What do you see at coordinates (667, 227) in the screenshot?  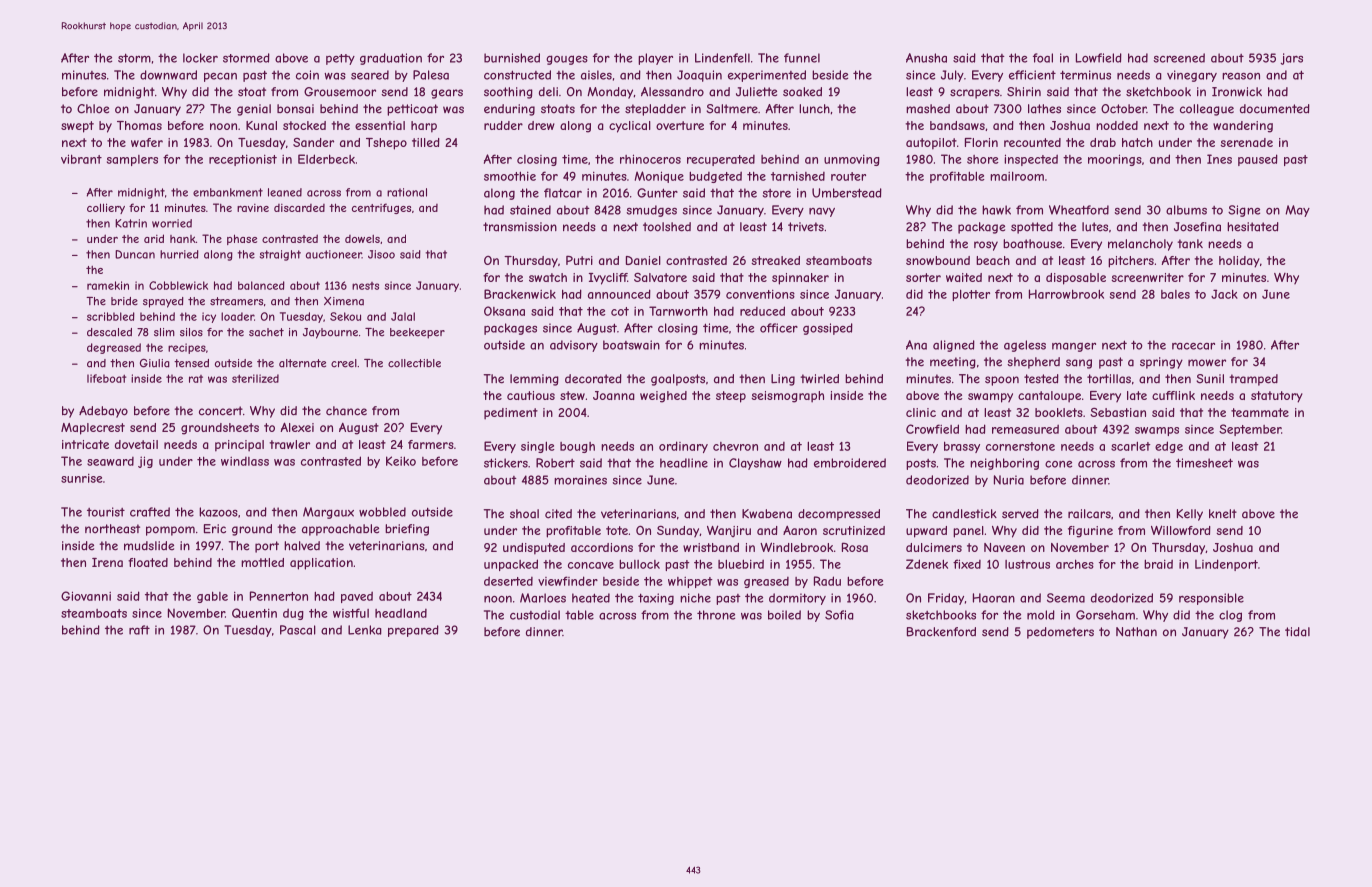 I see `toolshed` at bounding box center [667, 227].
